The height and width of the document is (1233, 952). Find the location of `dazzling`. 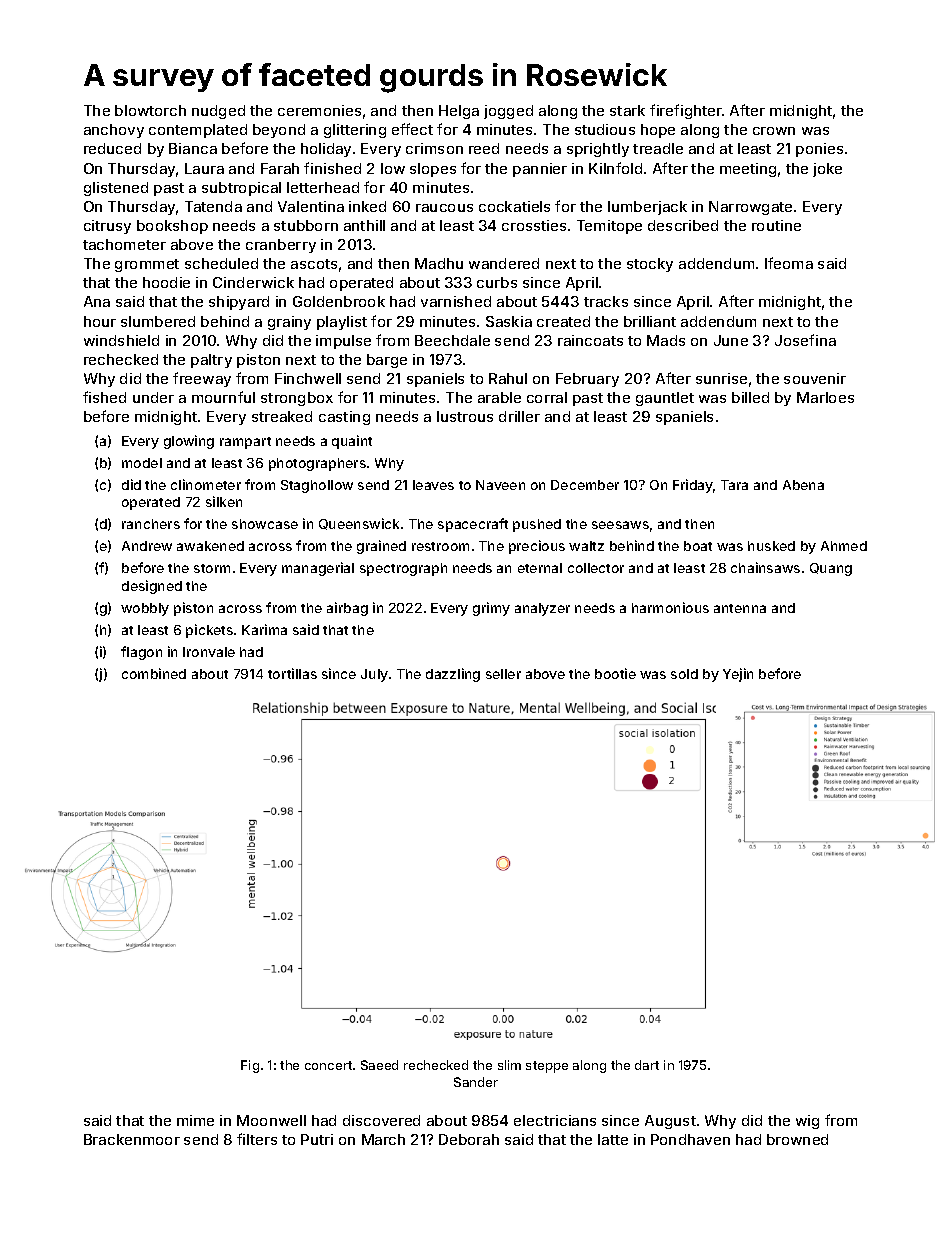

dazzling is located at coordinates (453, 675).
